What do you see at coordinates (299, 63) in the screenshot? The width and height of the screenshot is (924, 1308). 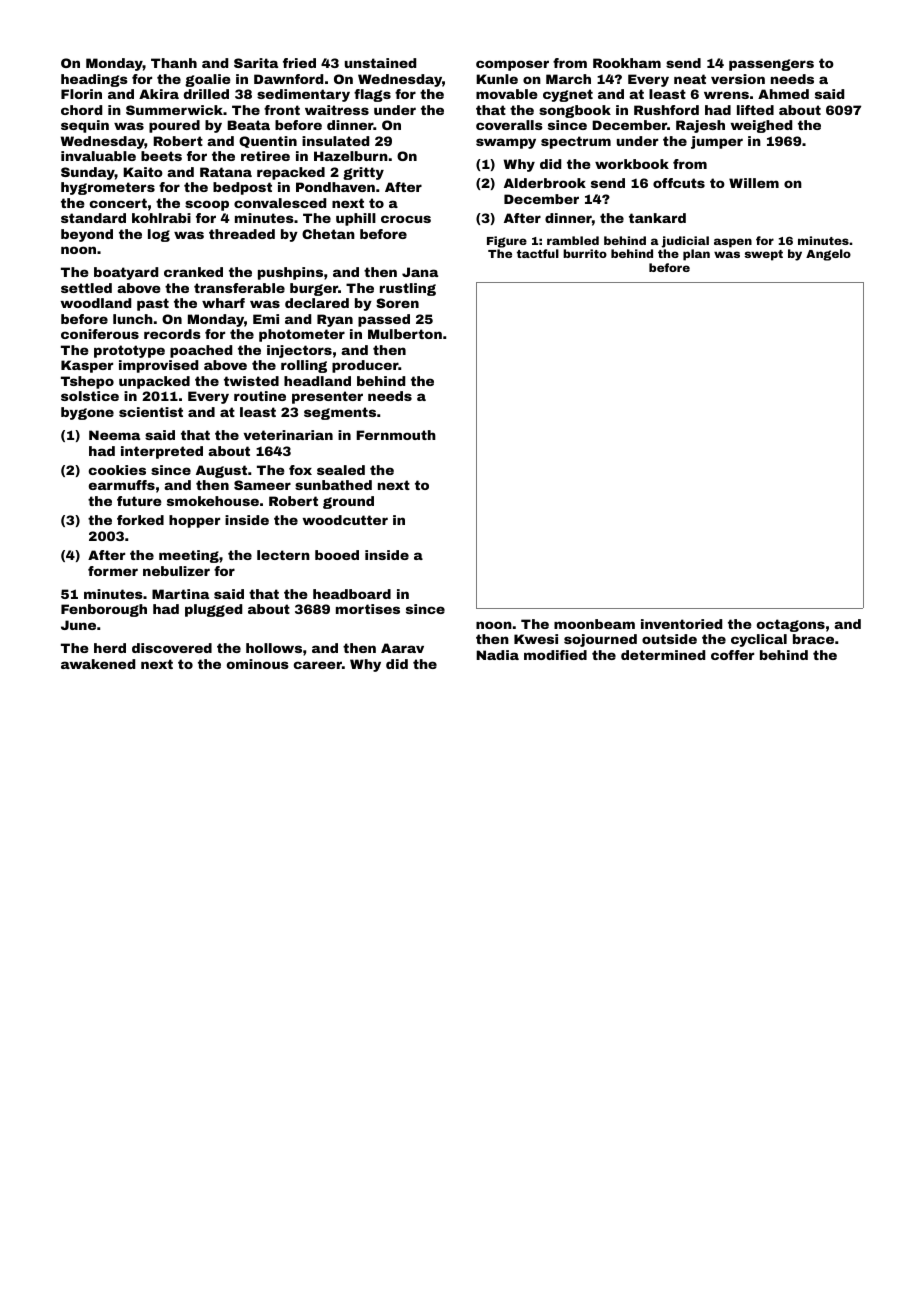 I see `fried` at bounding box center [299, 63].
